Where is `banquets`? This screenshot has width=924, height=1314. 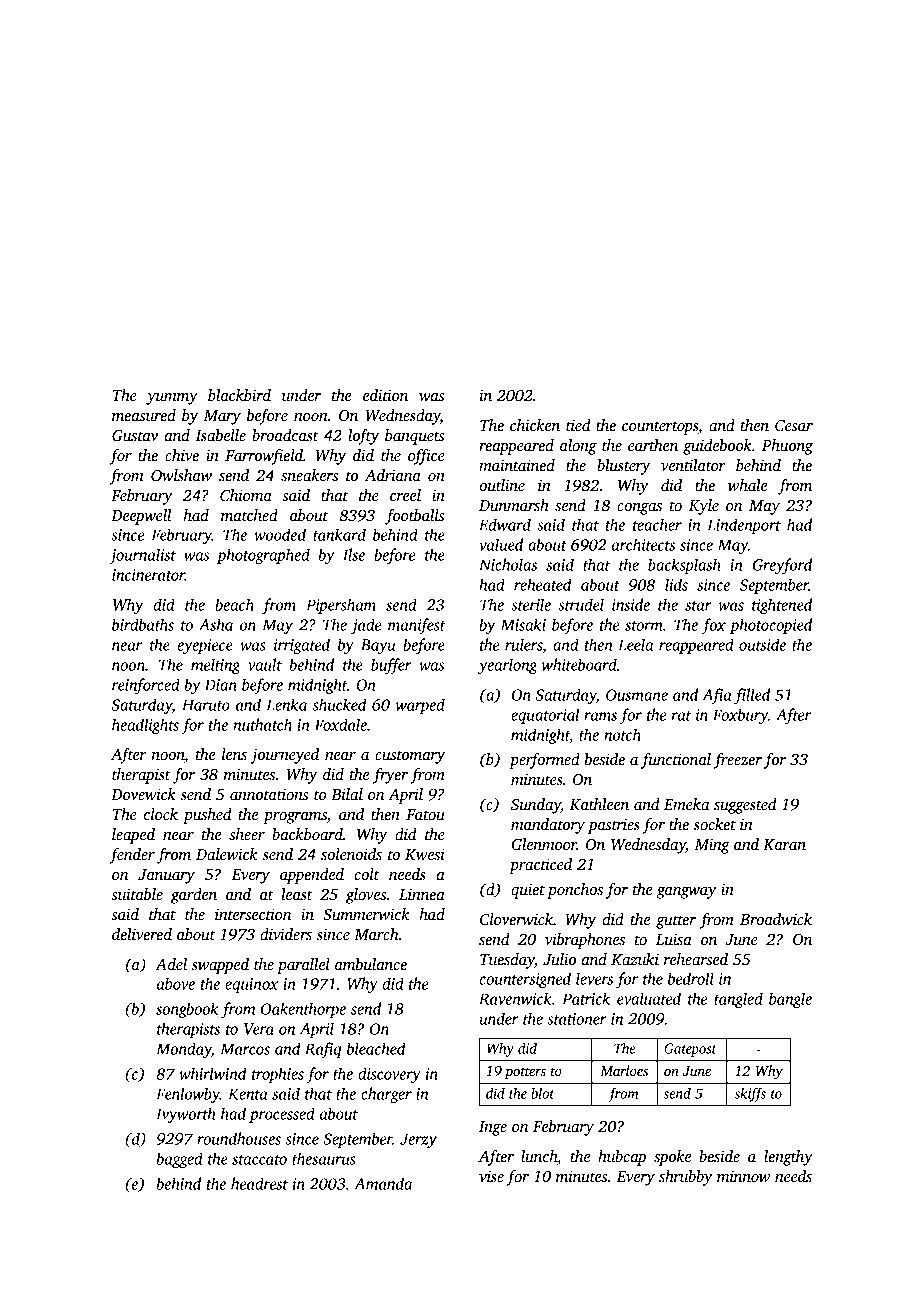
banquets is located at coordinates (414, 437).
